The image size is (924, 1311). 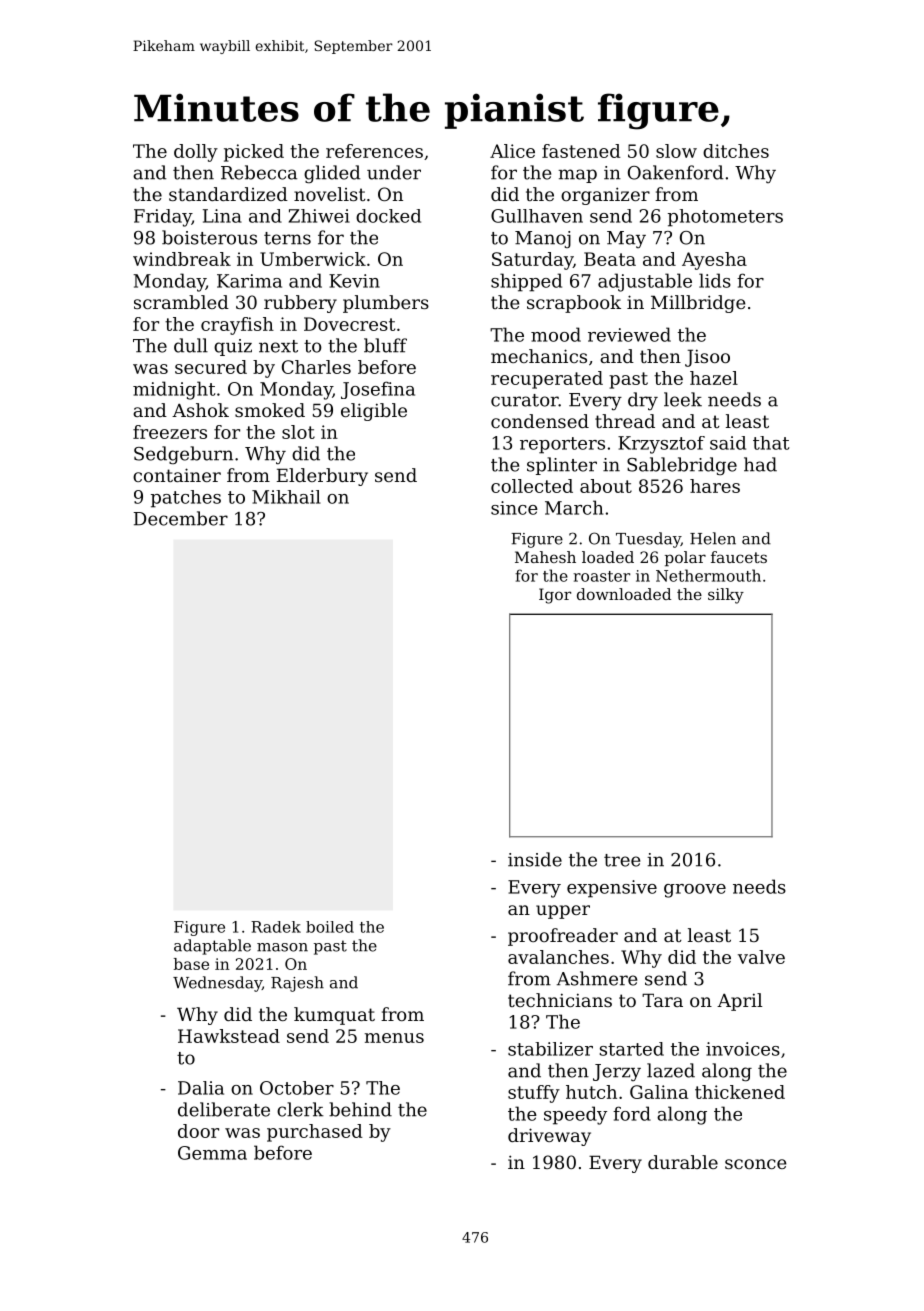 I want to click on Igor, so click(x=555, y=596).
